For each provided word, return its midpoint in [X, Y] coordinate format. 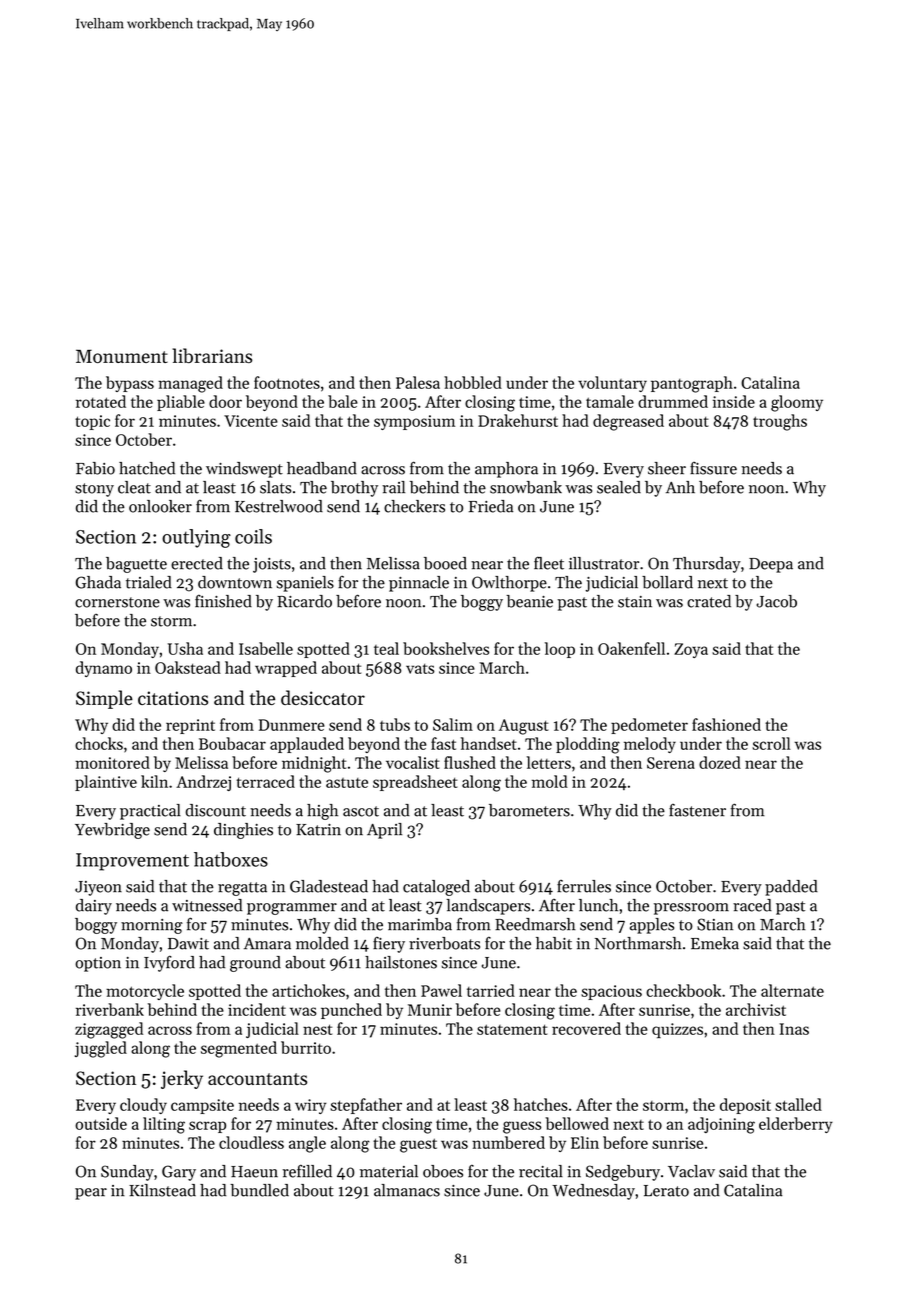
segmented [239, 1049]
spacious [611, 992]
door [225, 401]
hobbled [473, 382]
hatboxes [231, 859]
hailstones [401, 962]
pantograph [692, 384]
